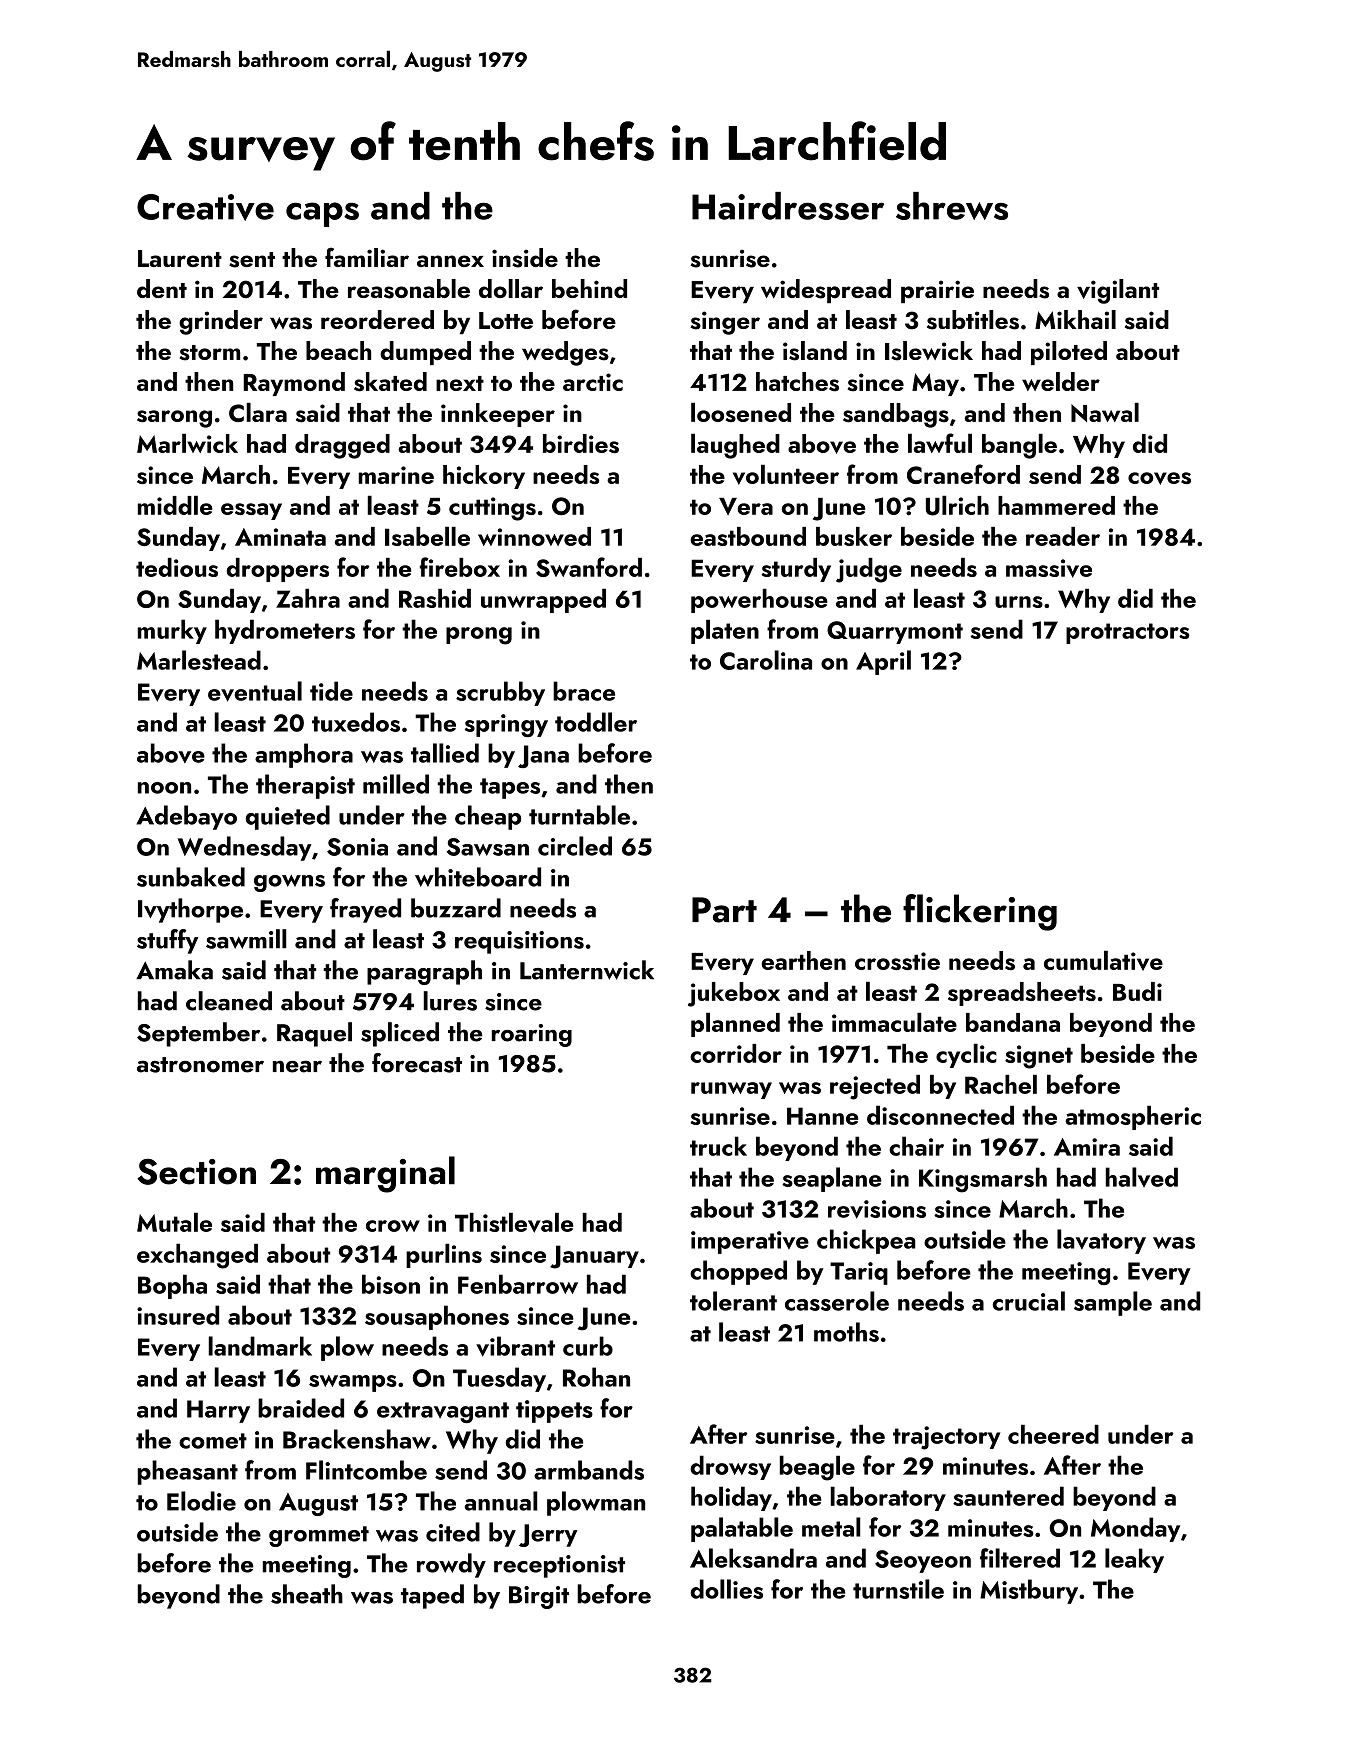 This page has width=1346, height=1742. Describe the element at coordinates (748, 536) in the page. I see `eastbound` at that location.
